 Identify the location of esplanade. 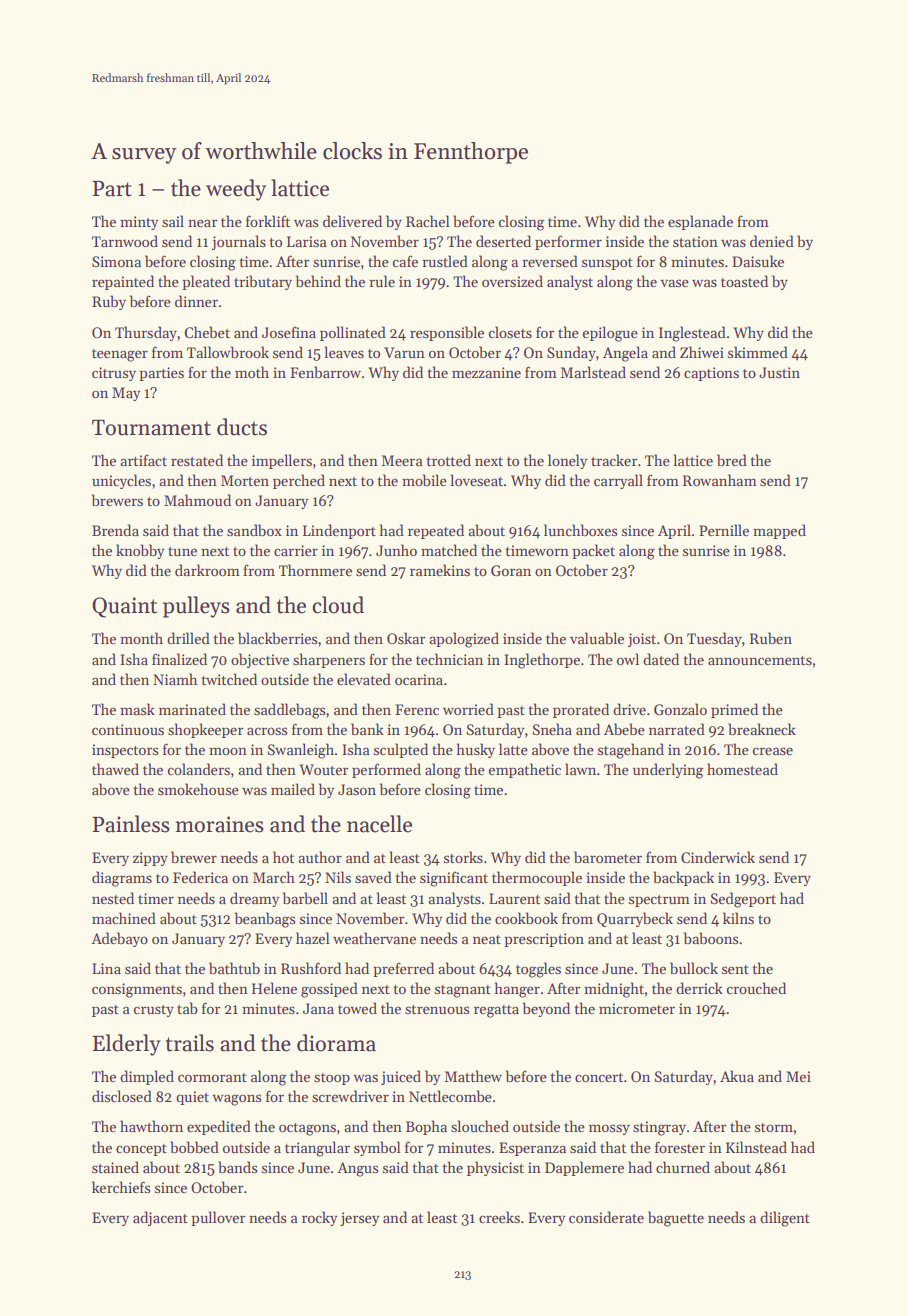
(700, 222).
